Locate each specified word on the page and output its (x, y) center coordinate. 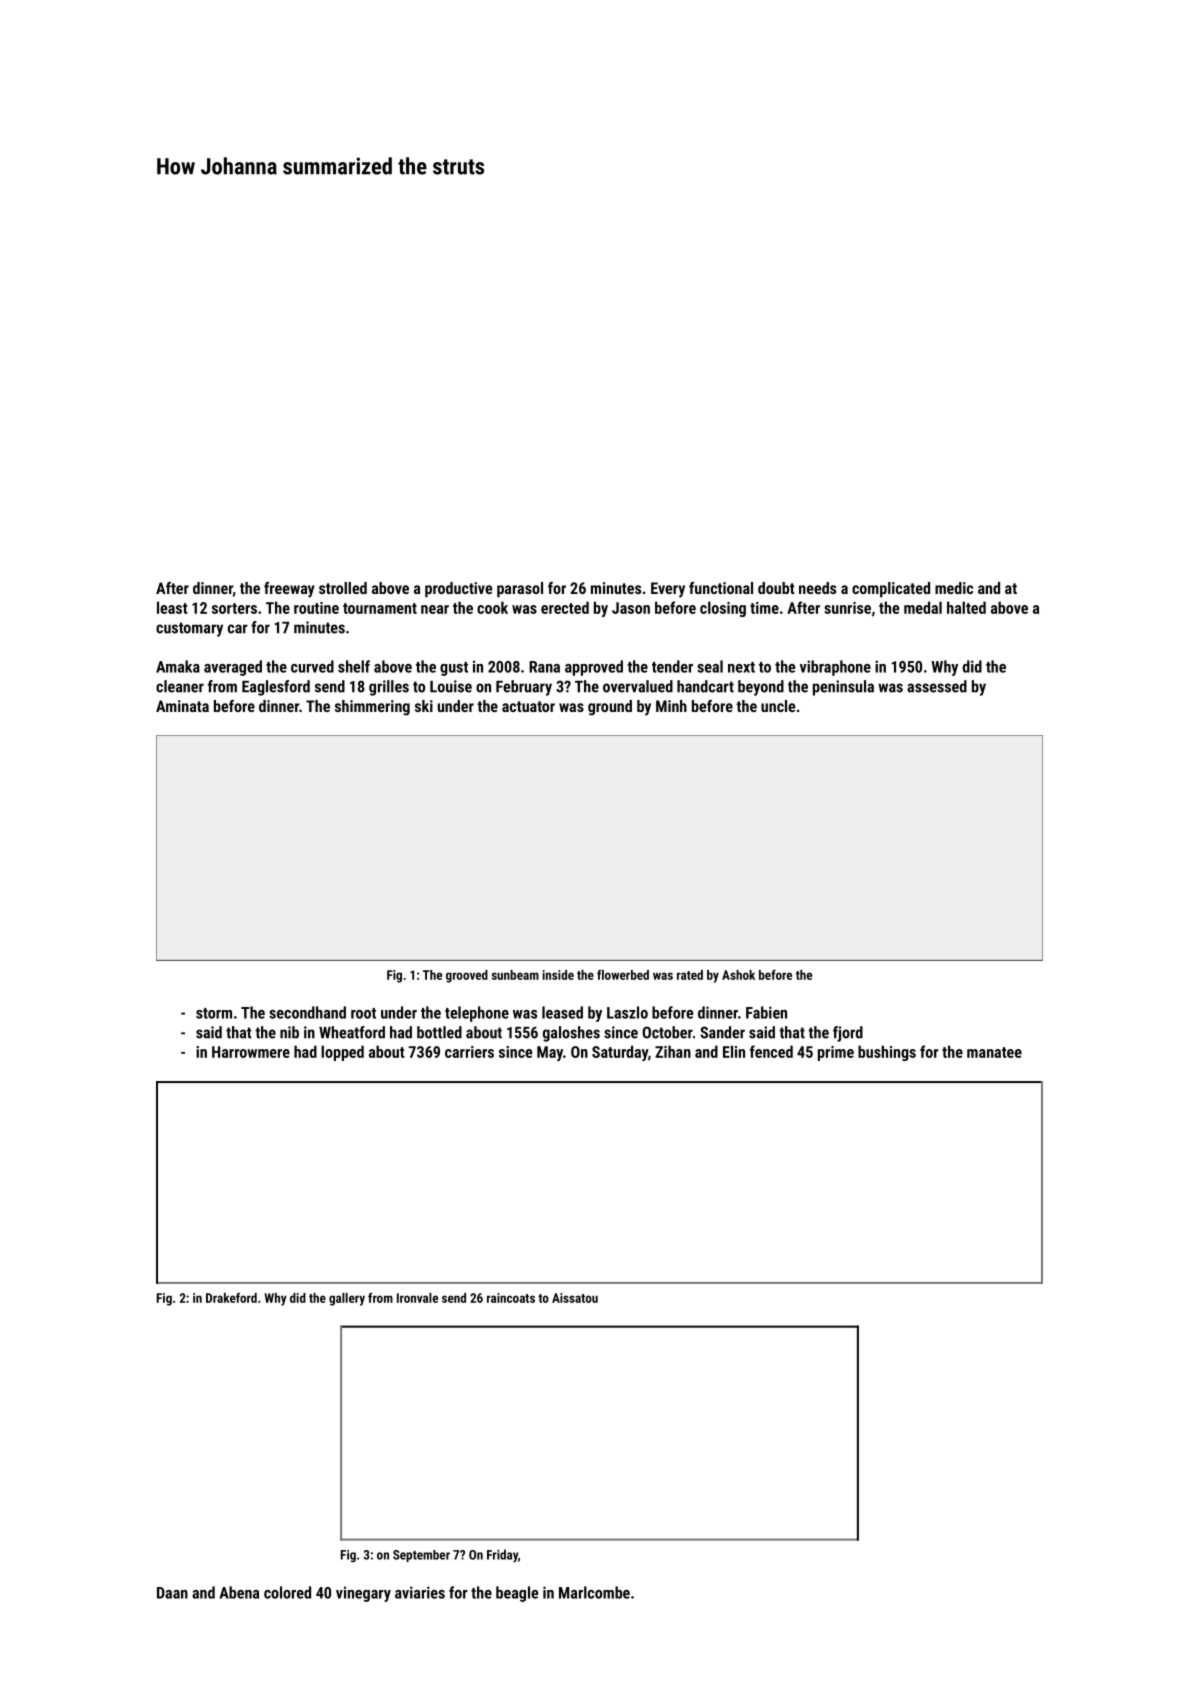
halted (966, 607)
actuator (528, 706)
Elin (734, 1051)
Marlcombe (594, 1592)
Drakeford (231, 1298)
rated (690, 975)
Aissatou (575, 1298)
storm (214, 1013)
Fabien (766, 1012)
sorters (234, 608)
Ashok (738, 975)
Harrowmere (251, 1052)
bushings (887, 1053)
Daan (172, 1593)
